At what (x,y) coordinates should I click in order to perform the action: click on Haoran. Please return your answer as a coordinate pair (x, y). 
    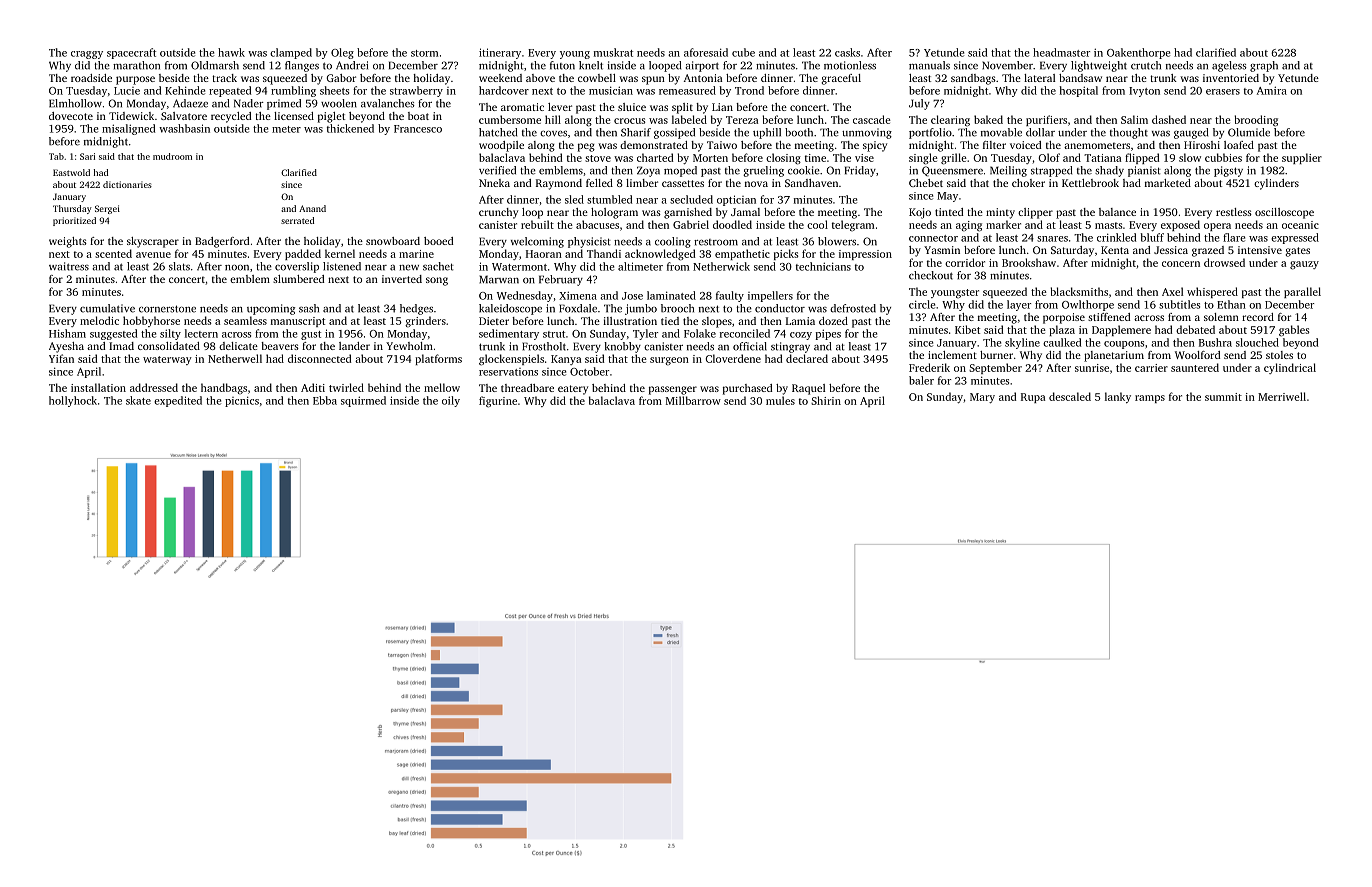
    Looking at the image, I should click on (544, 254).
